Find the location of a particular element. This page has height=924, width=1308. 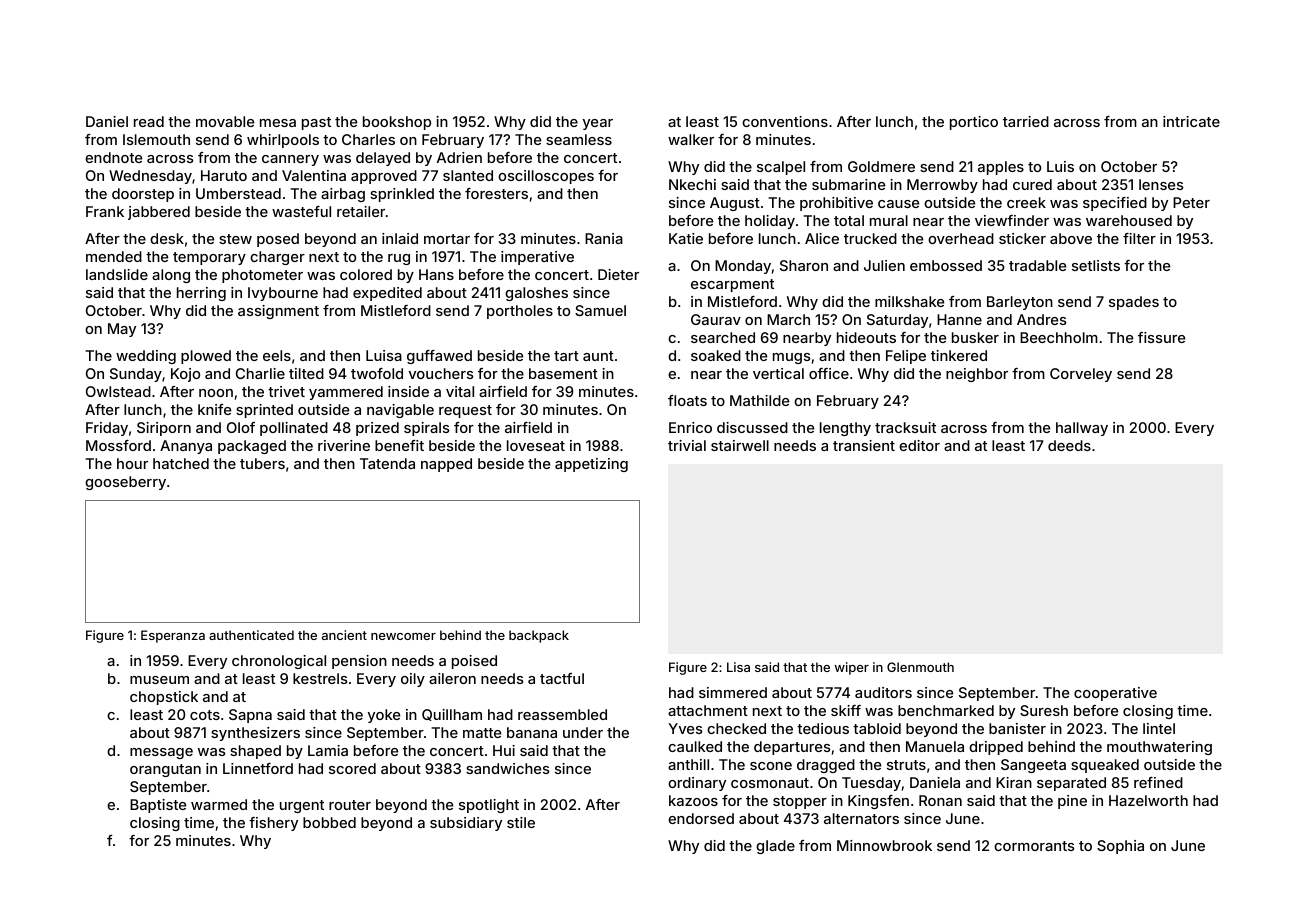

deeds is located at coordinates (1069, 445).
